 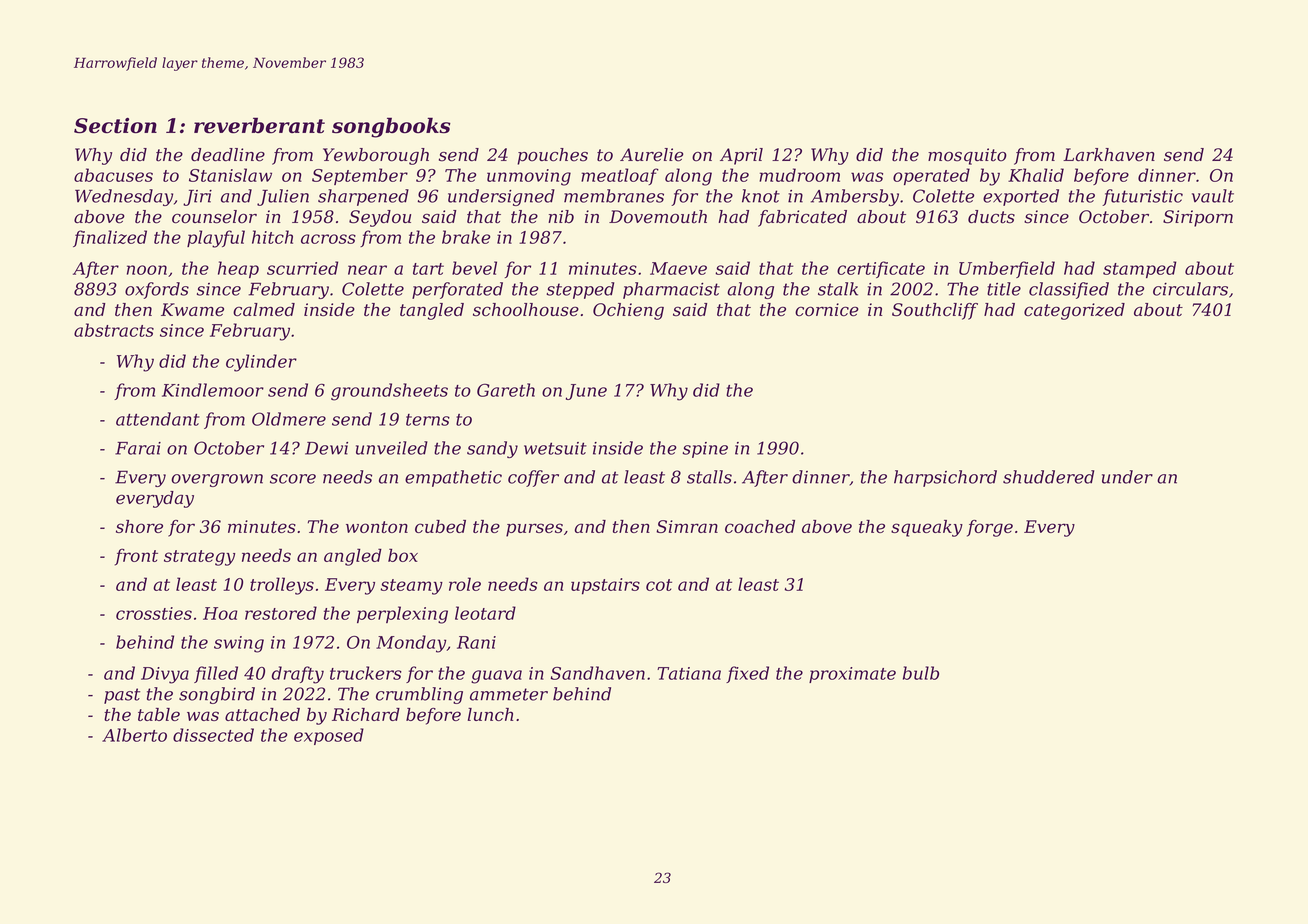 I want to click on Simran, so click(x=687, y=526).
